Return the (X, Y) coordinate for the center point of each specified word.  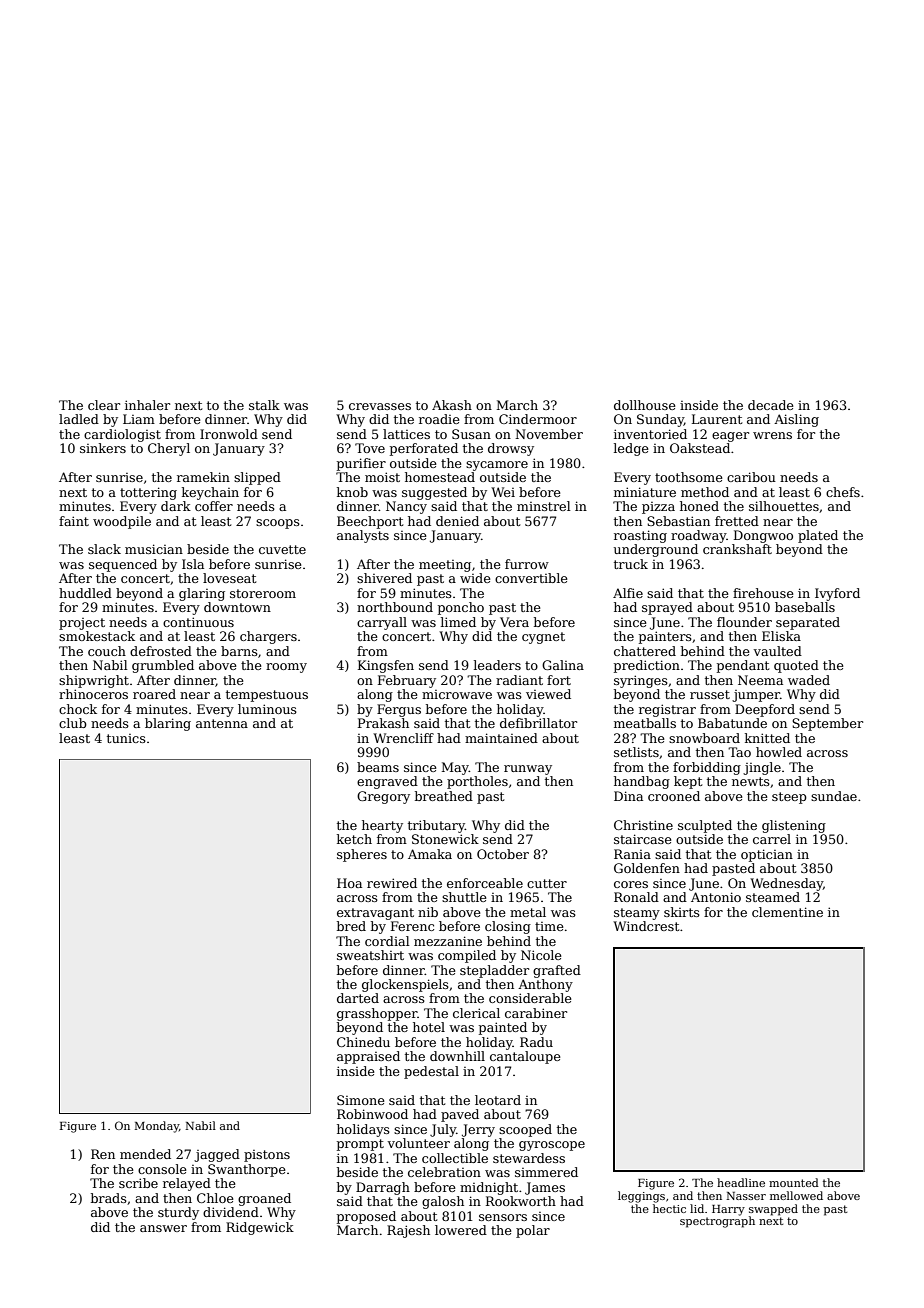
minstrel (544, 506)
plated (818, 536)
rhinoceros (93, 694)
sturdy (178, 1213)
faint (74, 521)
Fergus (399, 710)
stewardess (529, 1158)
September (827, 724)
